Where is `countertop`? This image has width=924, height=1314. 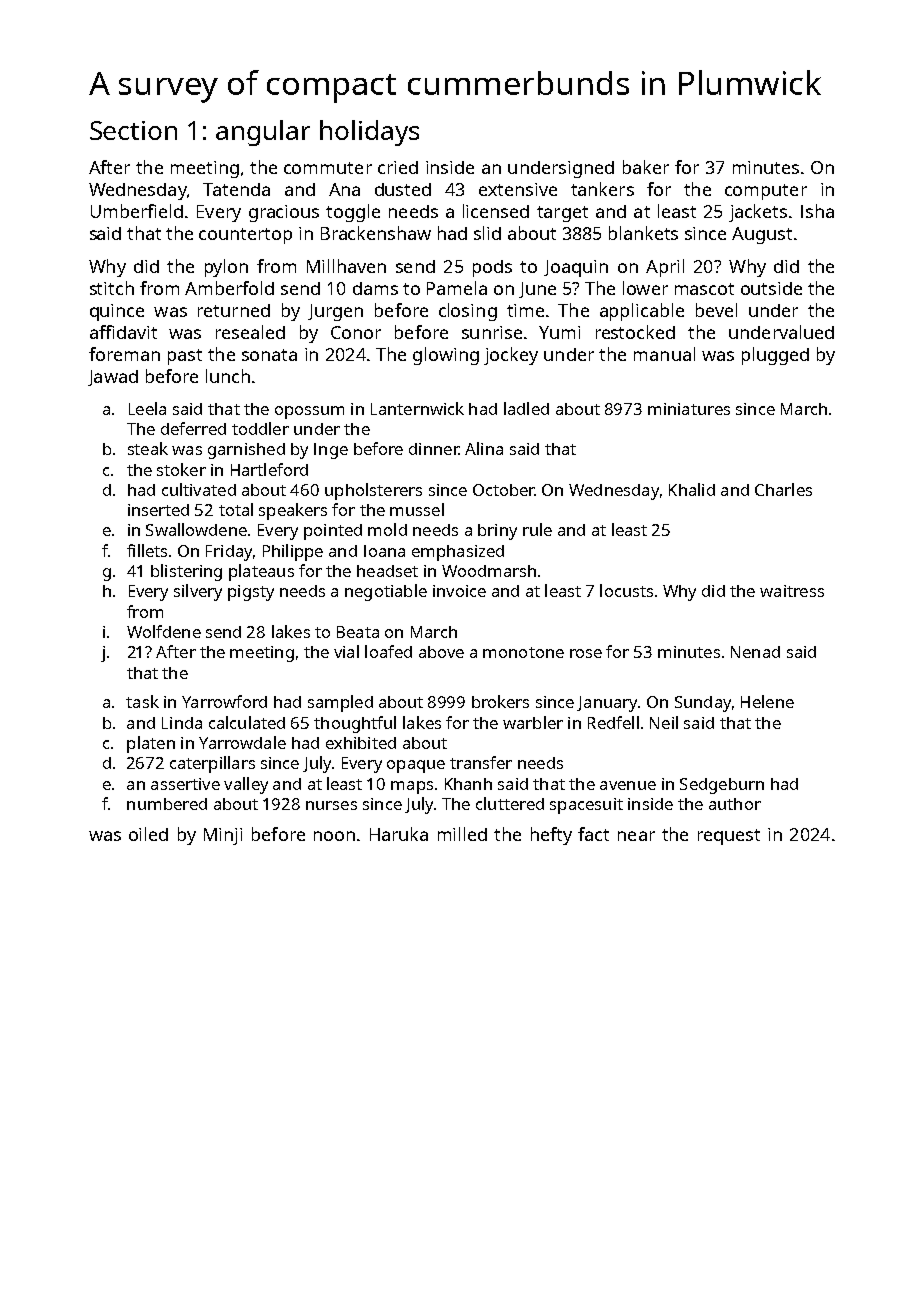 countertop is located at coordinates (245, 236).
